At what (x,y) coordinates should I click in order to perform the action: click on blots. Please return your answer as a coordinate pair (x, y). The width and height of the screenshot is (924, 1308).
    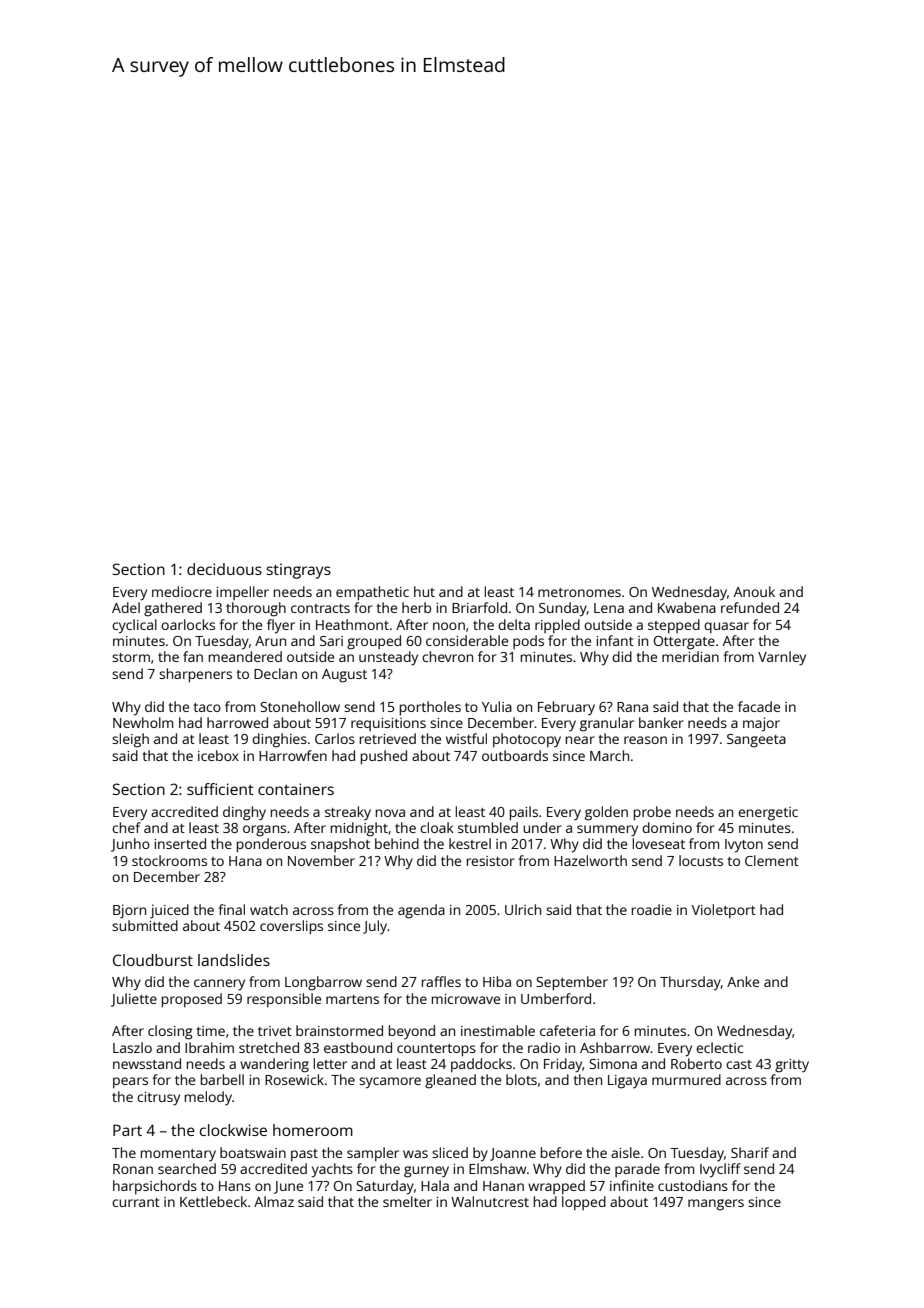
    Looking at the image, I should click on (521, 1079).
